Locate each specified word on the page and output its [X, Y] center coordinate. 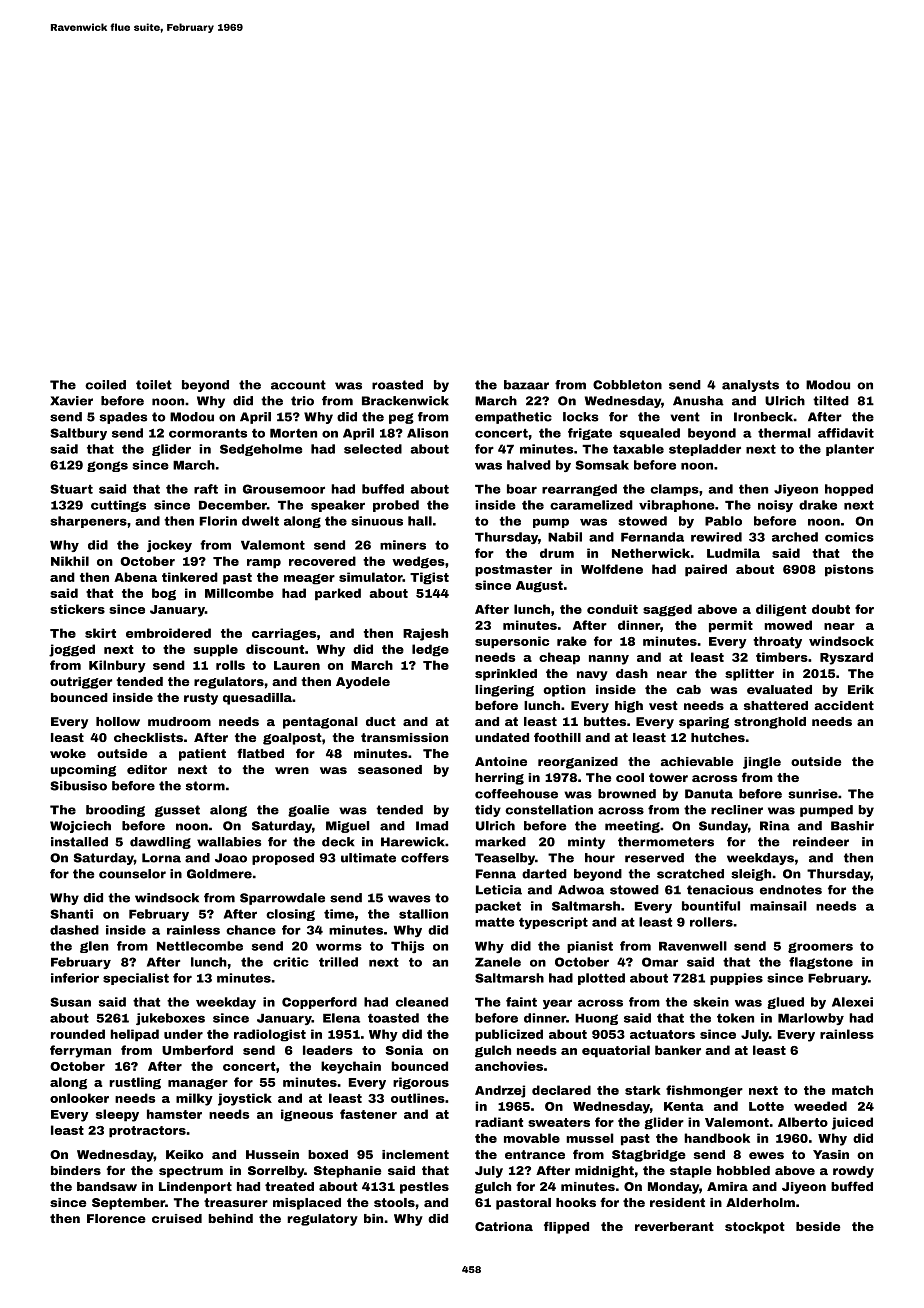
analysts [750, 386]
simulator [371, 577]
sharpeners [88, 522]
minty [586, 843]
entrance [535, 1154]
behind [230, 1218]
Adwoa [581, 890]
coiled [105, 385]
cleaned [422, 1002]
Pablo [723, 521]
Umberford [197, 1050]
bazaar [526, 385]
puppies [736, 979]
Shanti [71, 914]
